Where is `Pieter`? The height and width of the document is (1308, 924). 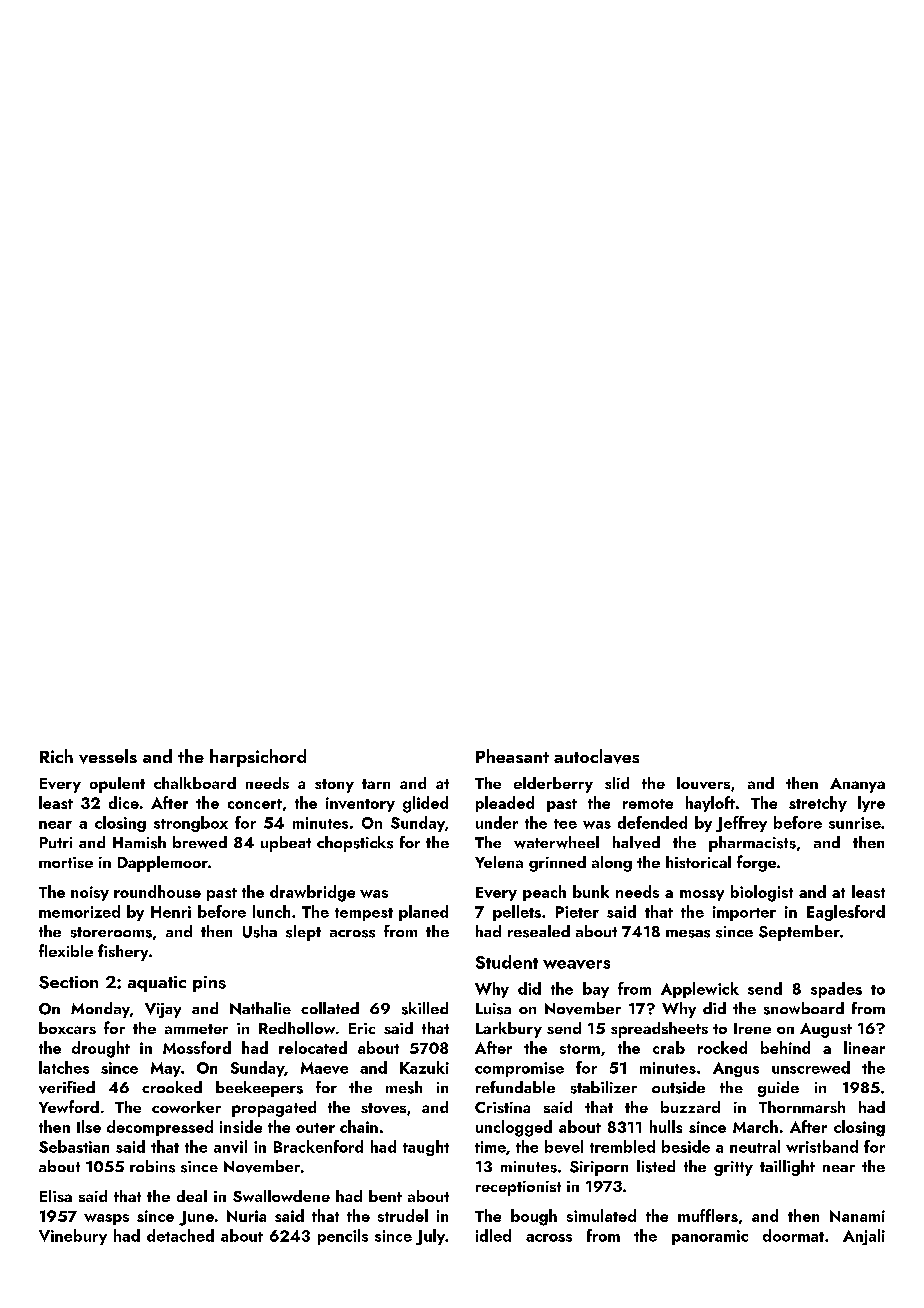 Pieter is located at coordinates (577, 912).
